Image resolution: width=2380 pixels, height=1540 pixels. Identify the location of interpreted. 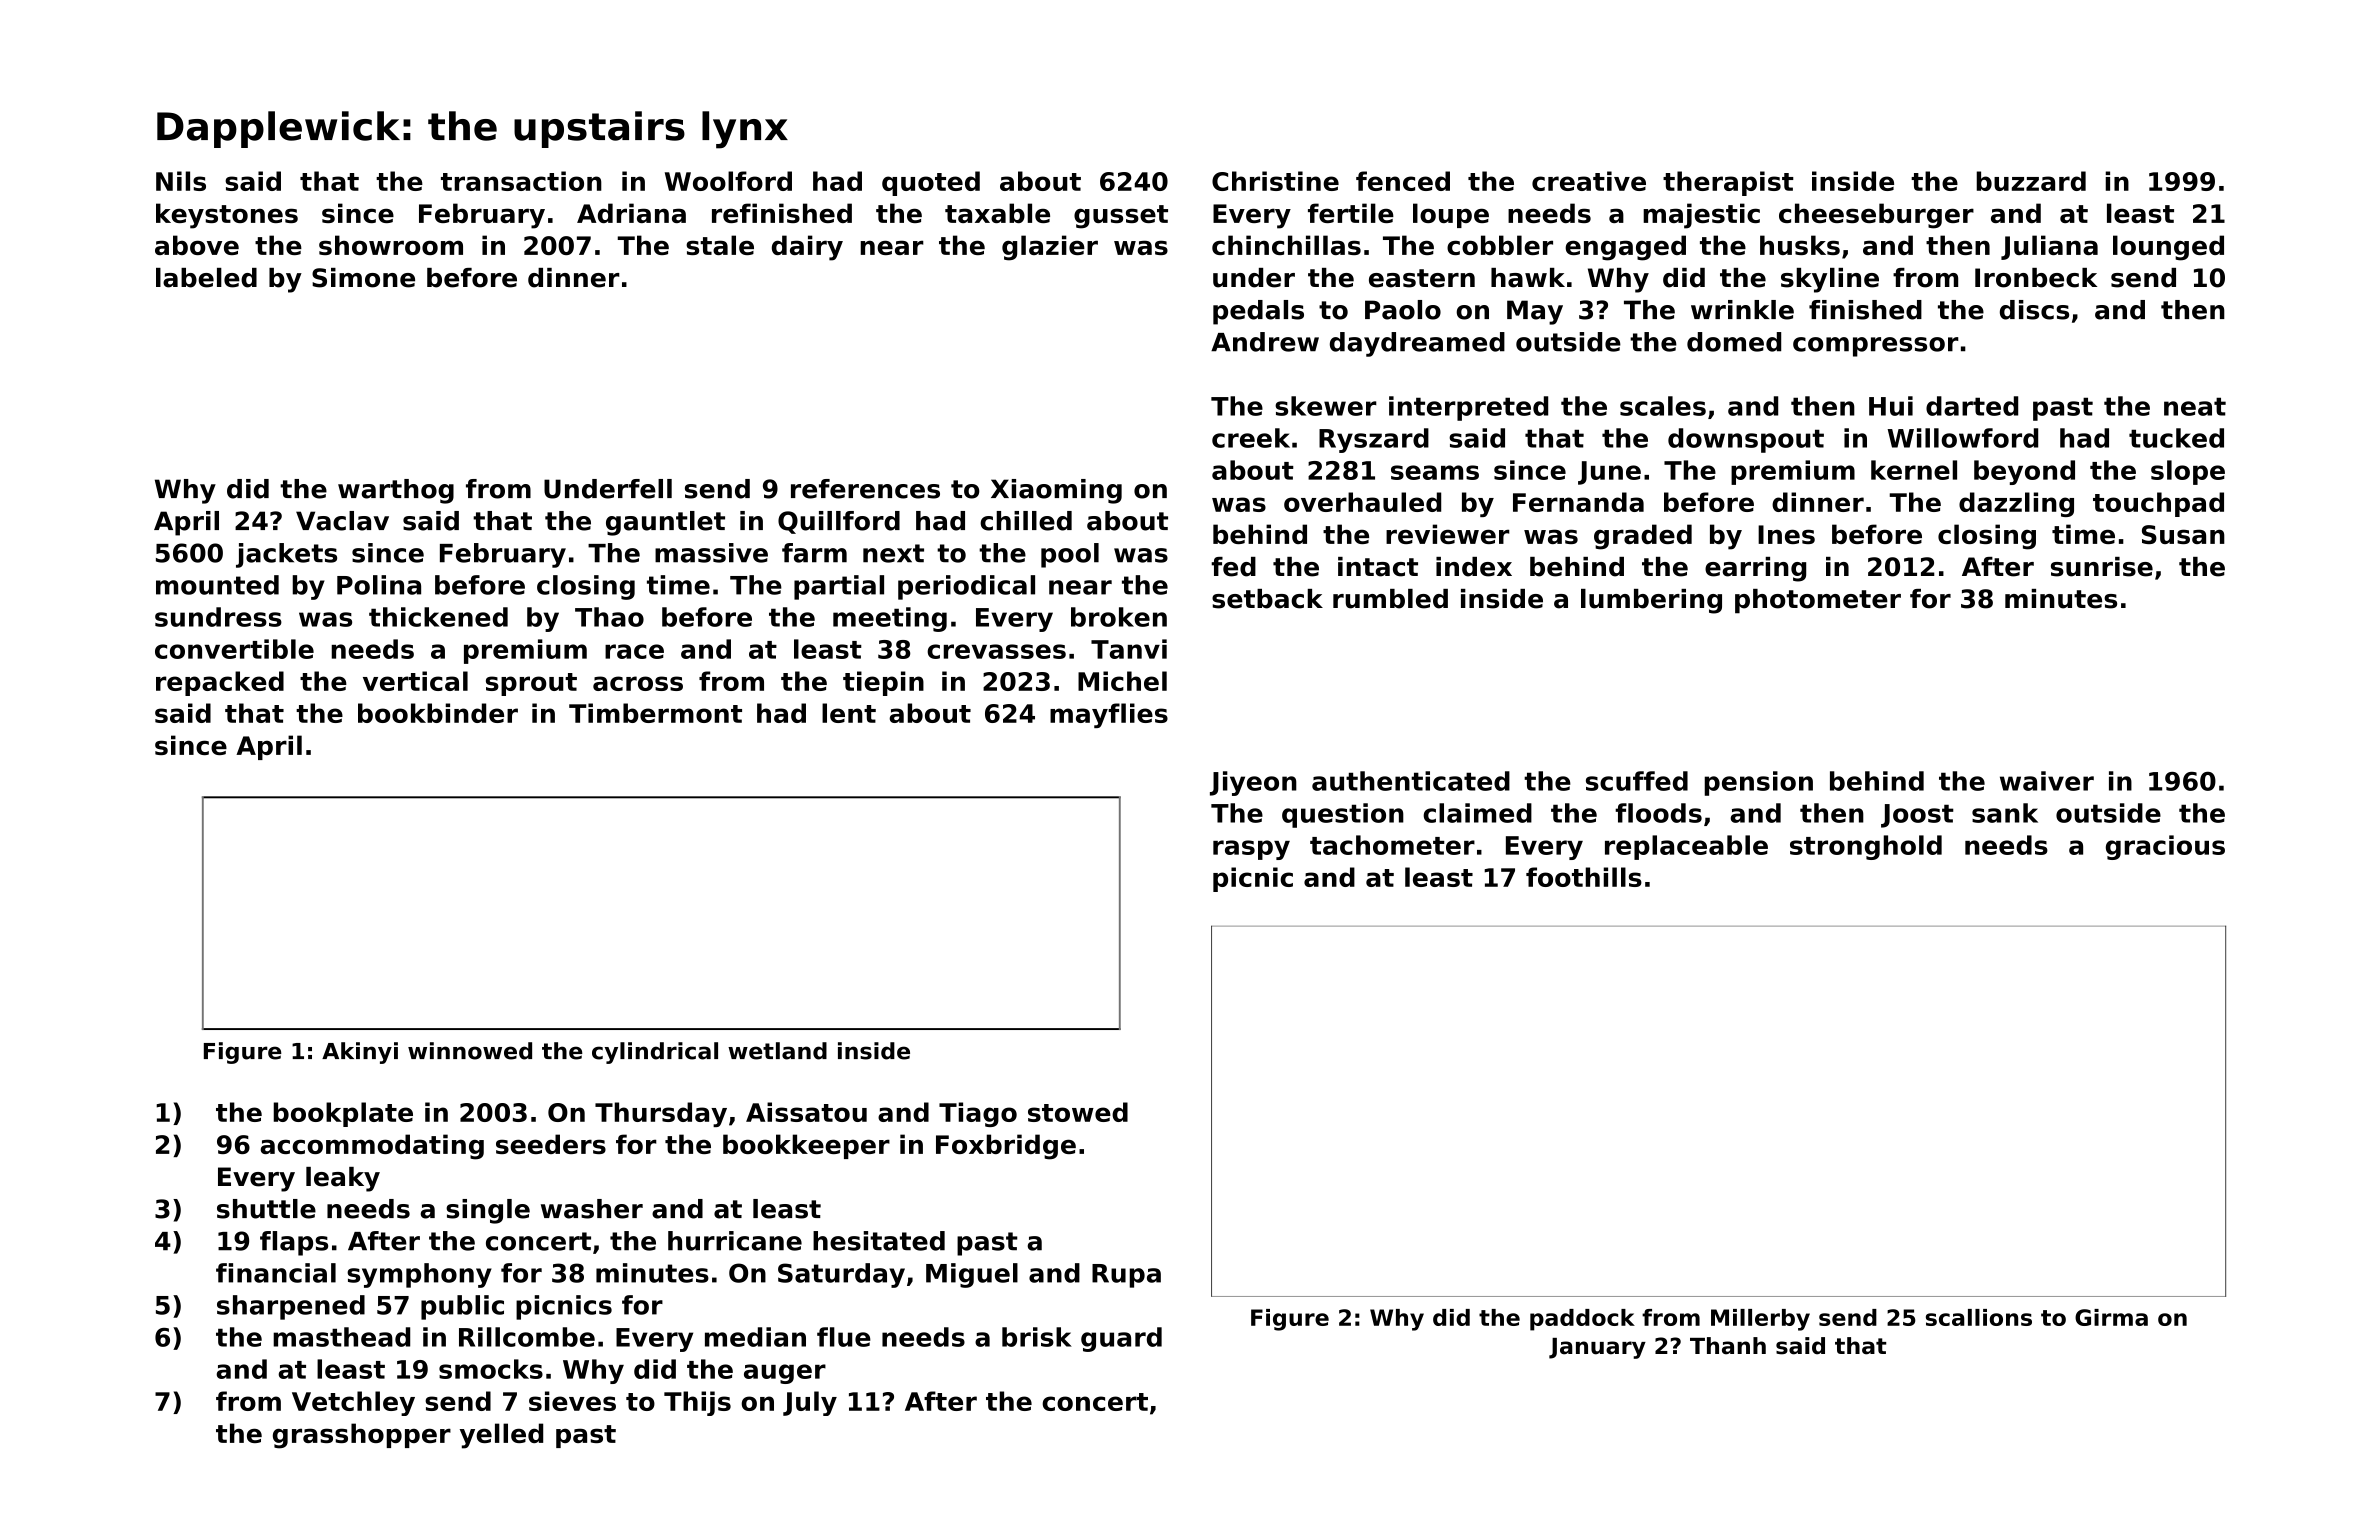
(1468, 408).
